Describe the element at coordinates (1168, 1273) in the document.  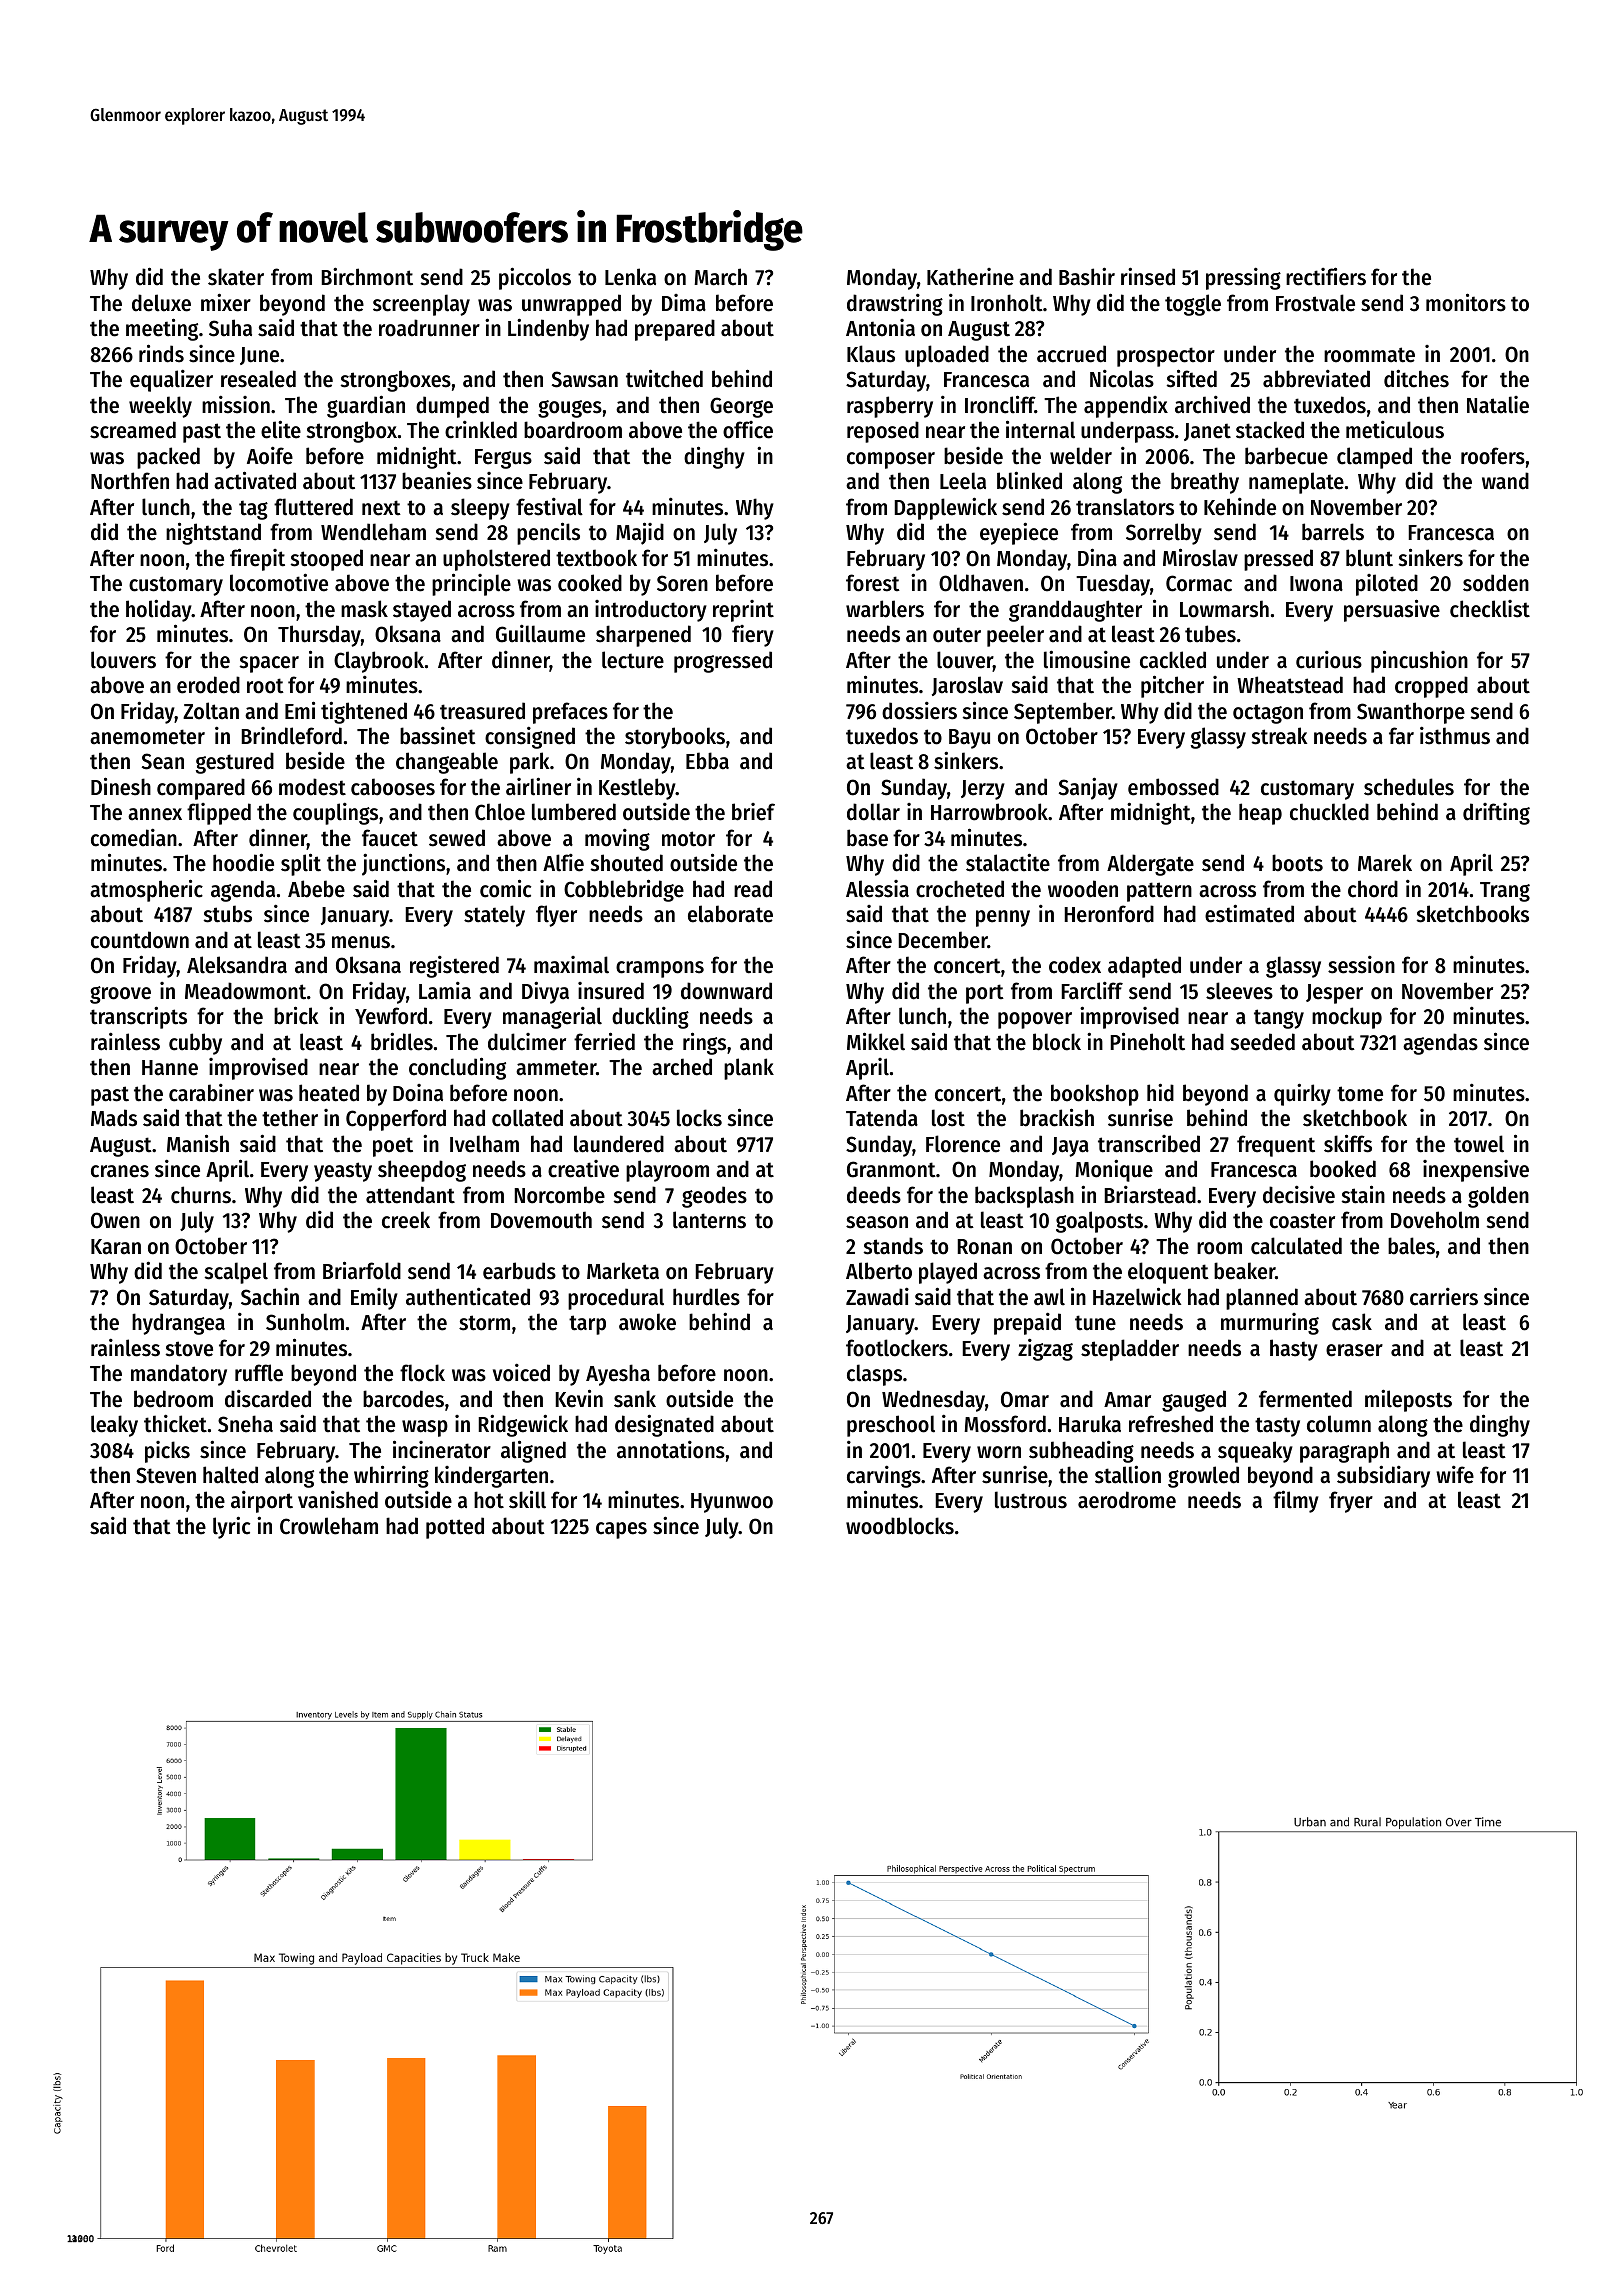
I see `eloquent` at that location.
